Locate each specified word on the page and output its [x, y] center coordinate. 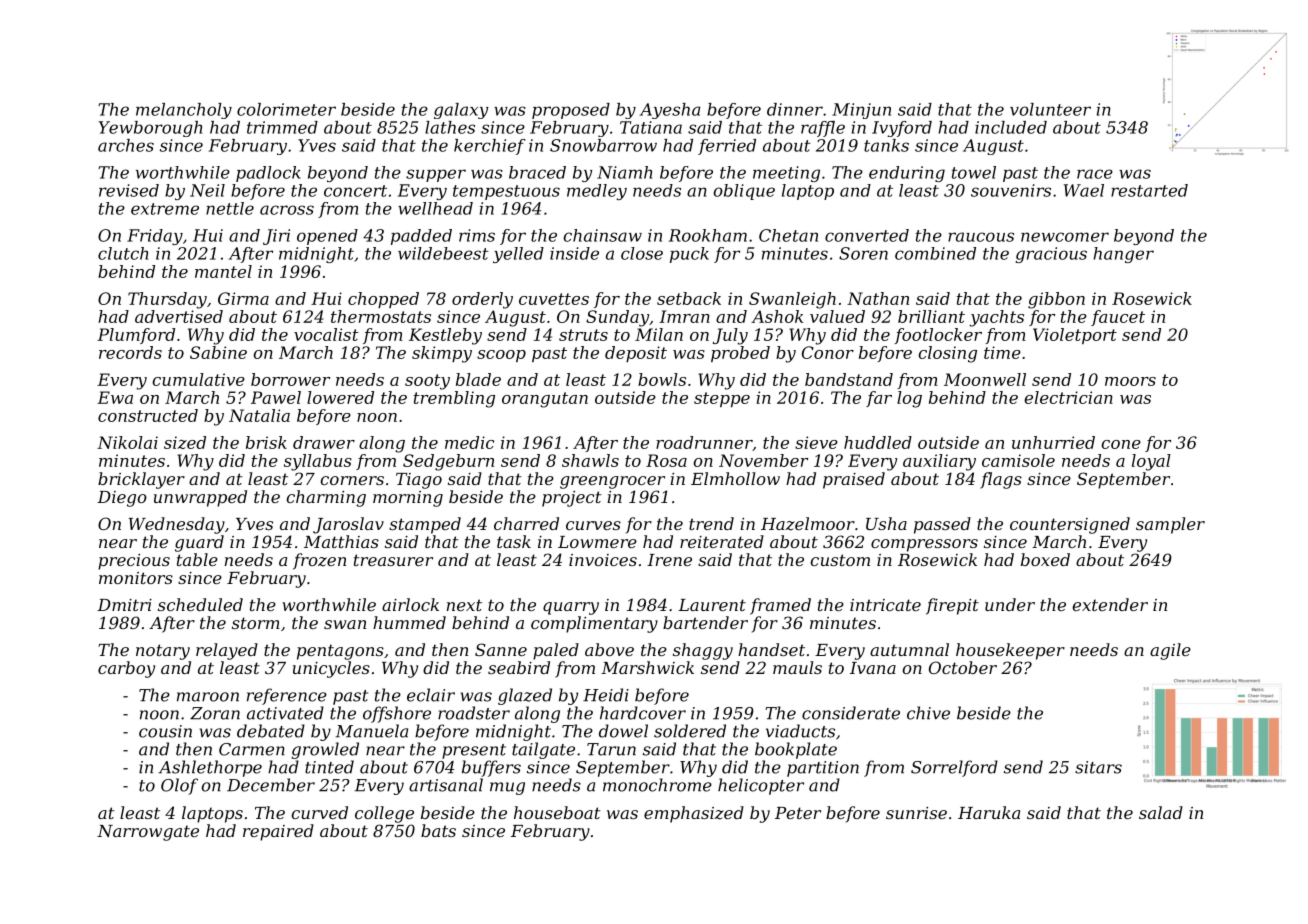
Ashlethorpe [210, 768]
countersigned [1070, 525]
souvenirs [1011, 190]
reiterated [722, 541]
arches [126, 145]
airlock [410, 604]
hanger [1124, 255]
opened [327, 237]
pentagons [340, 652]
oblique [744, 192]
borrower [290, 379]
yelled [518, 255]
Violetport [1075, 336]
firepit [952, 606]
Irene [669, 560]
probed [740, 354]
